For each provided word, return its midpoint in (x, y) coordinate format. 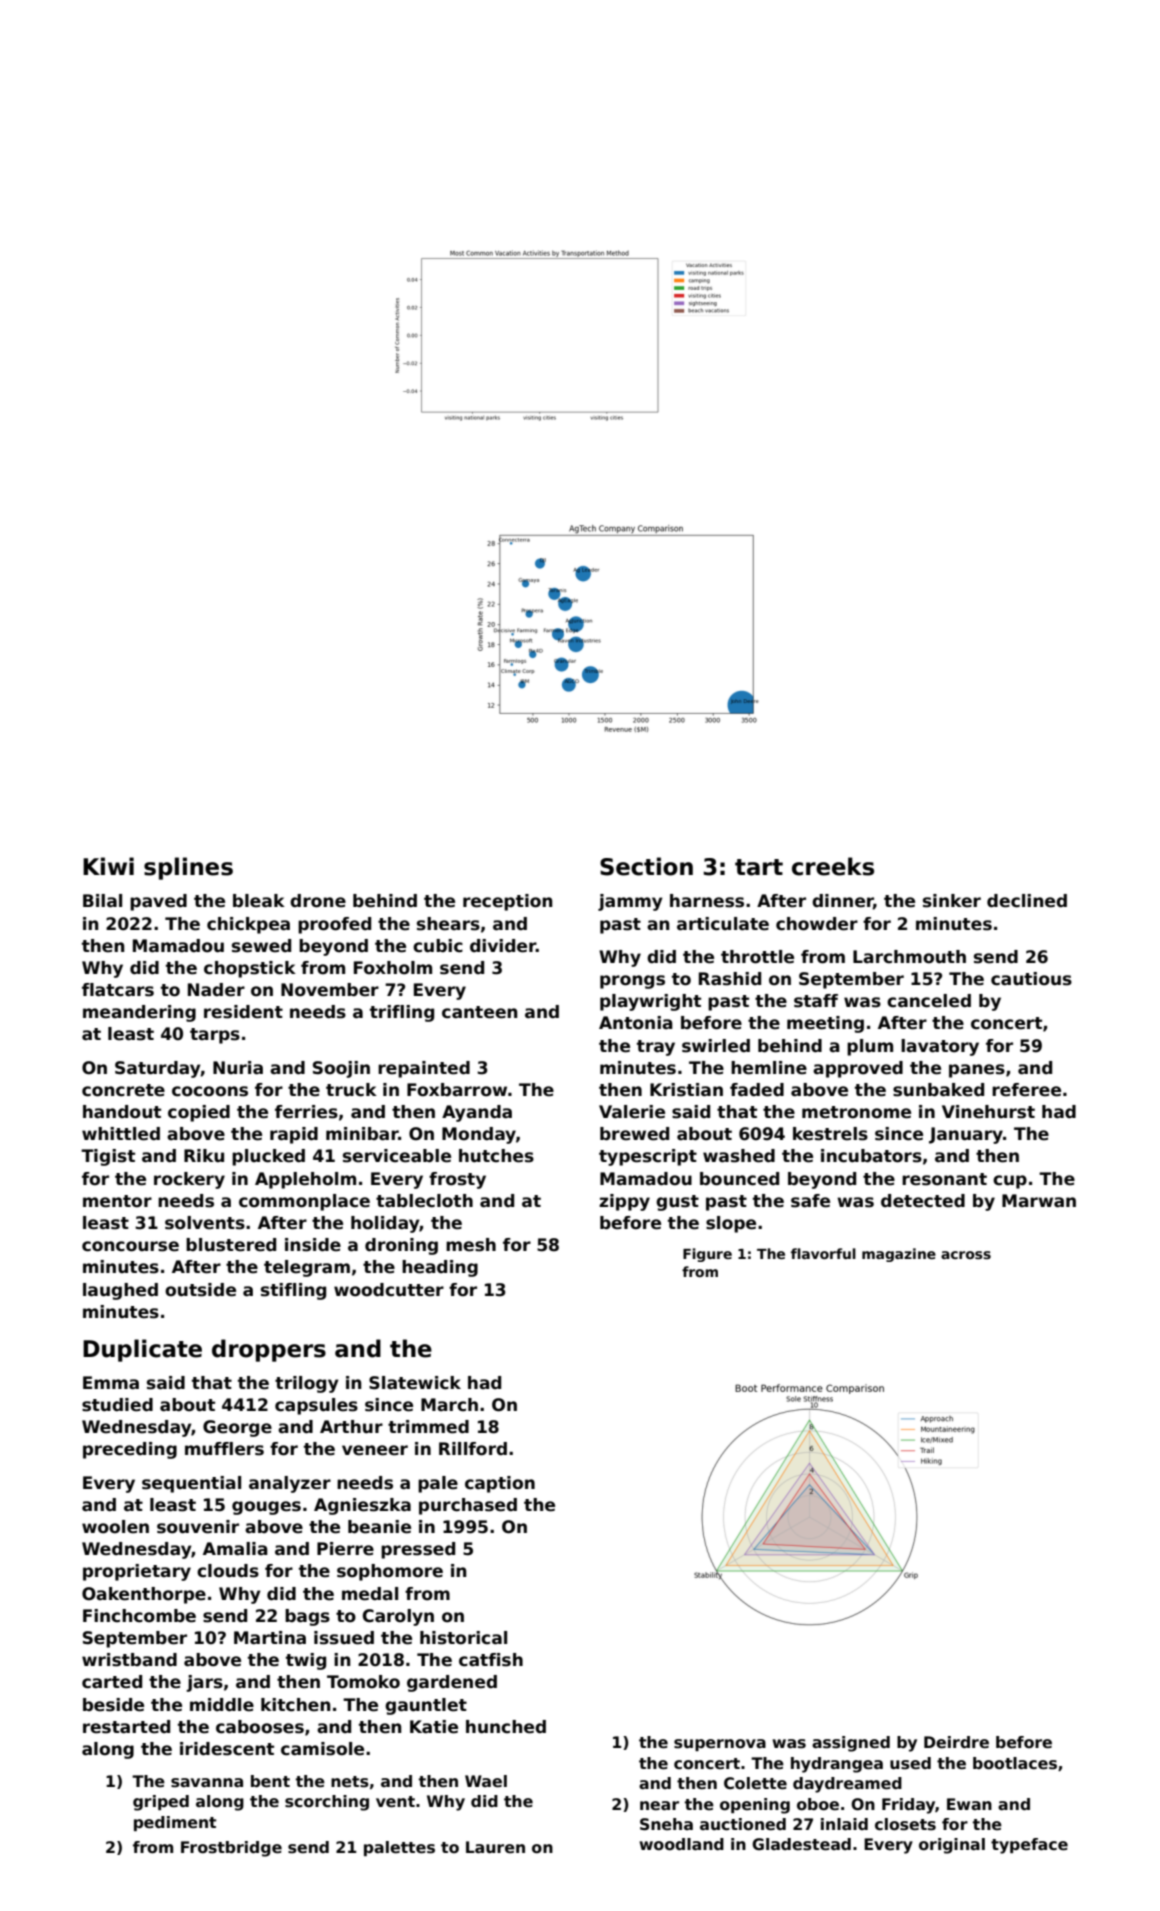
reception (507, 902)
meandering (139, 1013)
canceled (929, 1001)
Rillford (473, 1449)
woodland (681, 1844)
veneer (375, 1450)
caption (500, 1484)
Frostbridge (231, 1849)
